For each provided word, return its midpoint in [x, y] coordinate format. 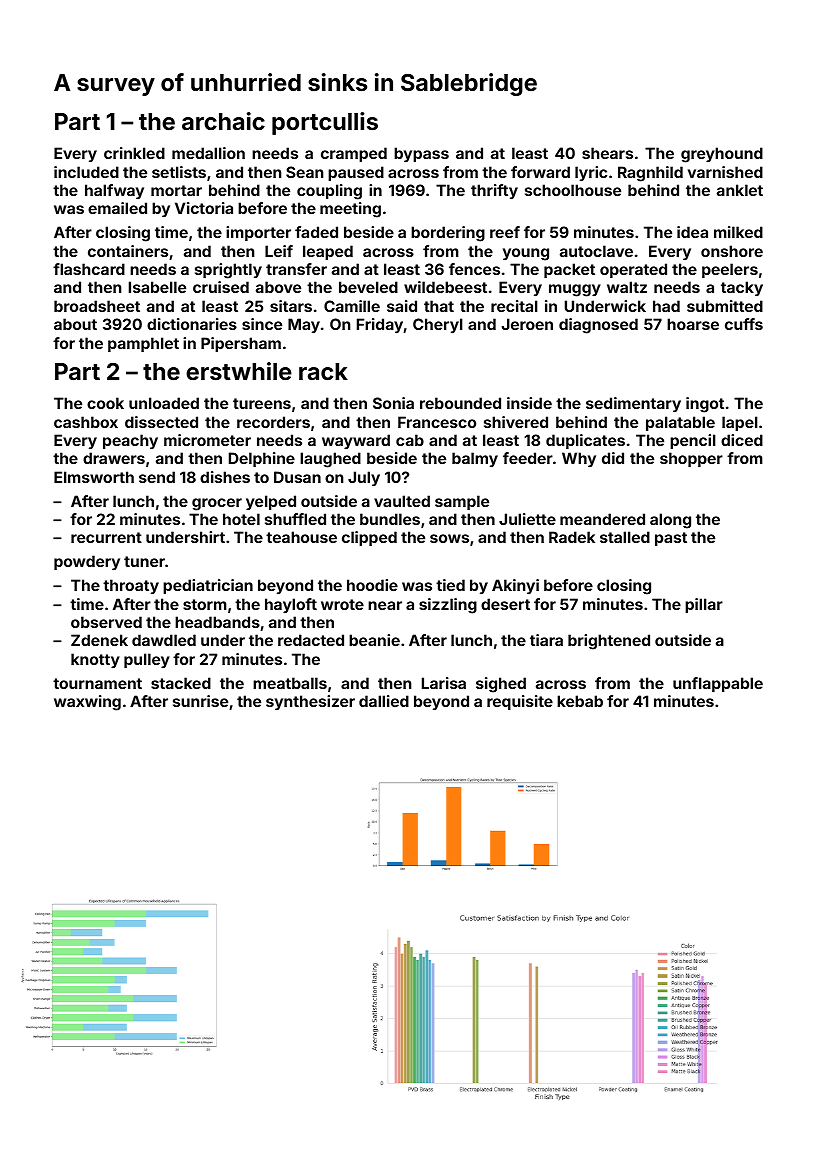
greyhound [722, 155]
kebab [580, 701]
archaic [223, 121]
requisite [520, 702]
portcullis [325, 123]
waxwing [87, 703]
